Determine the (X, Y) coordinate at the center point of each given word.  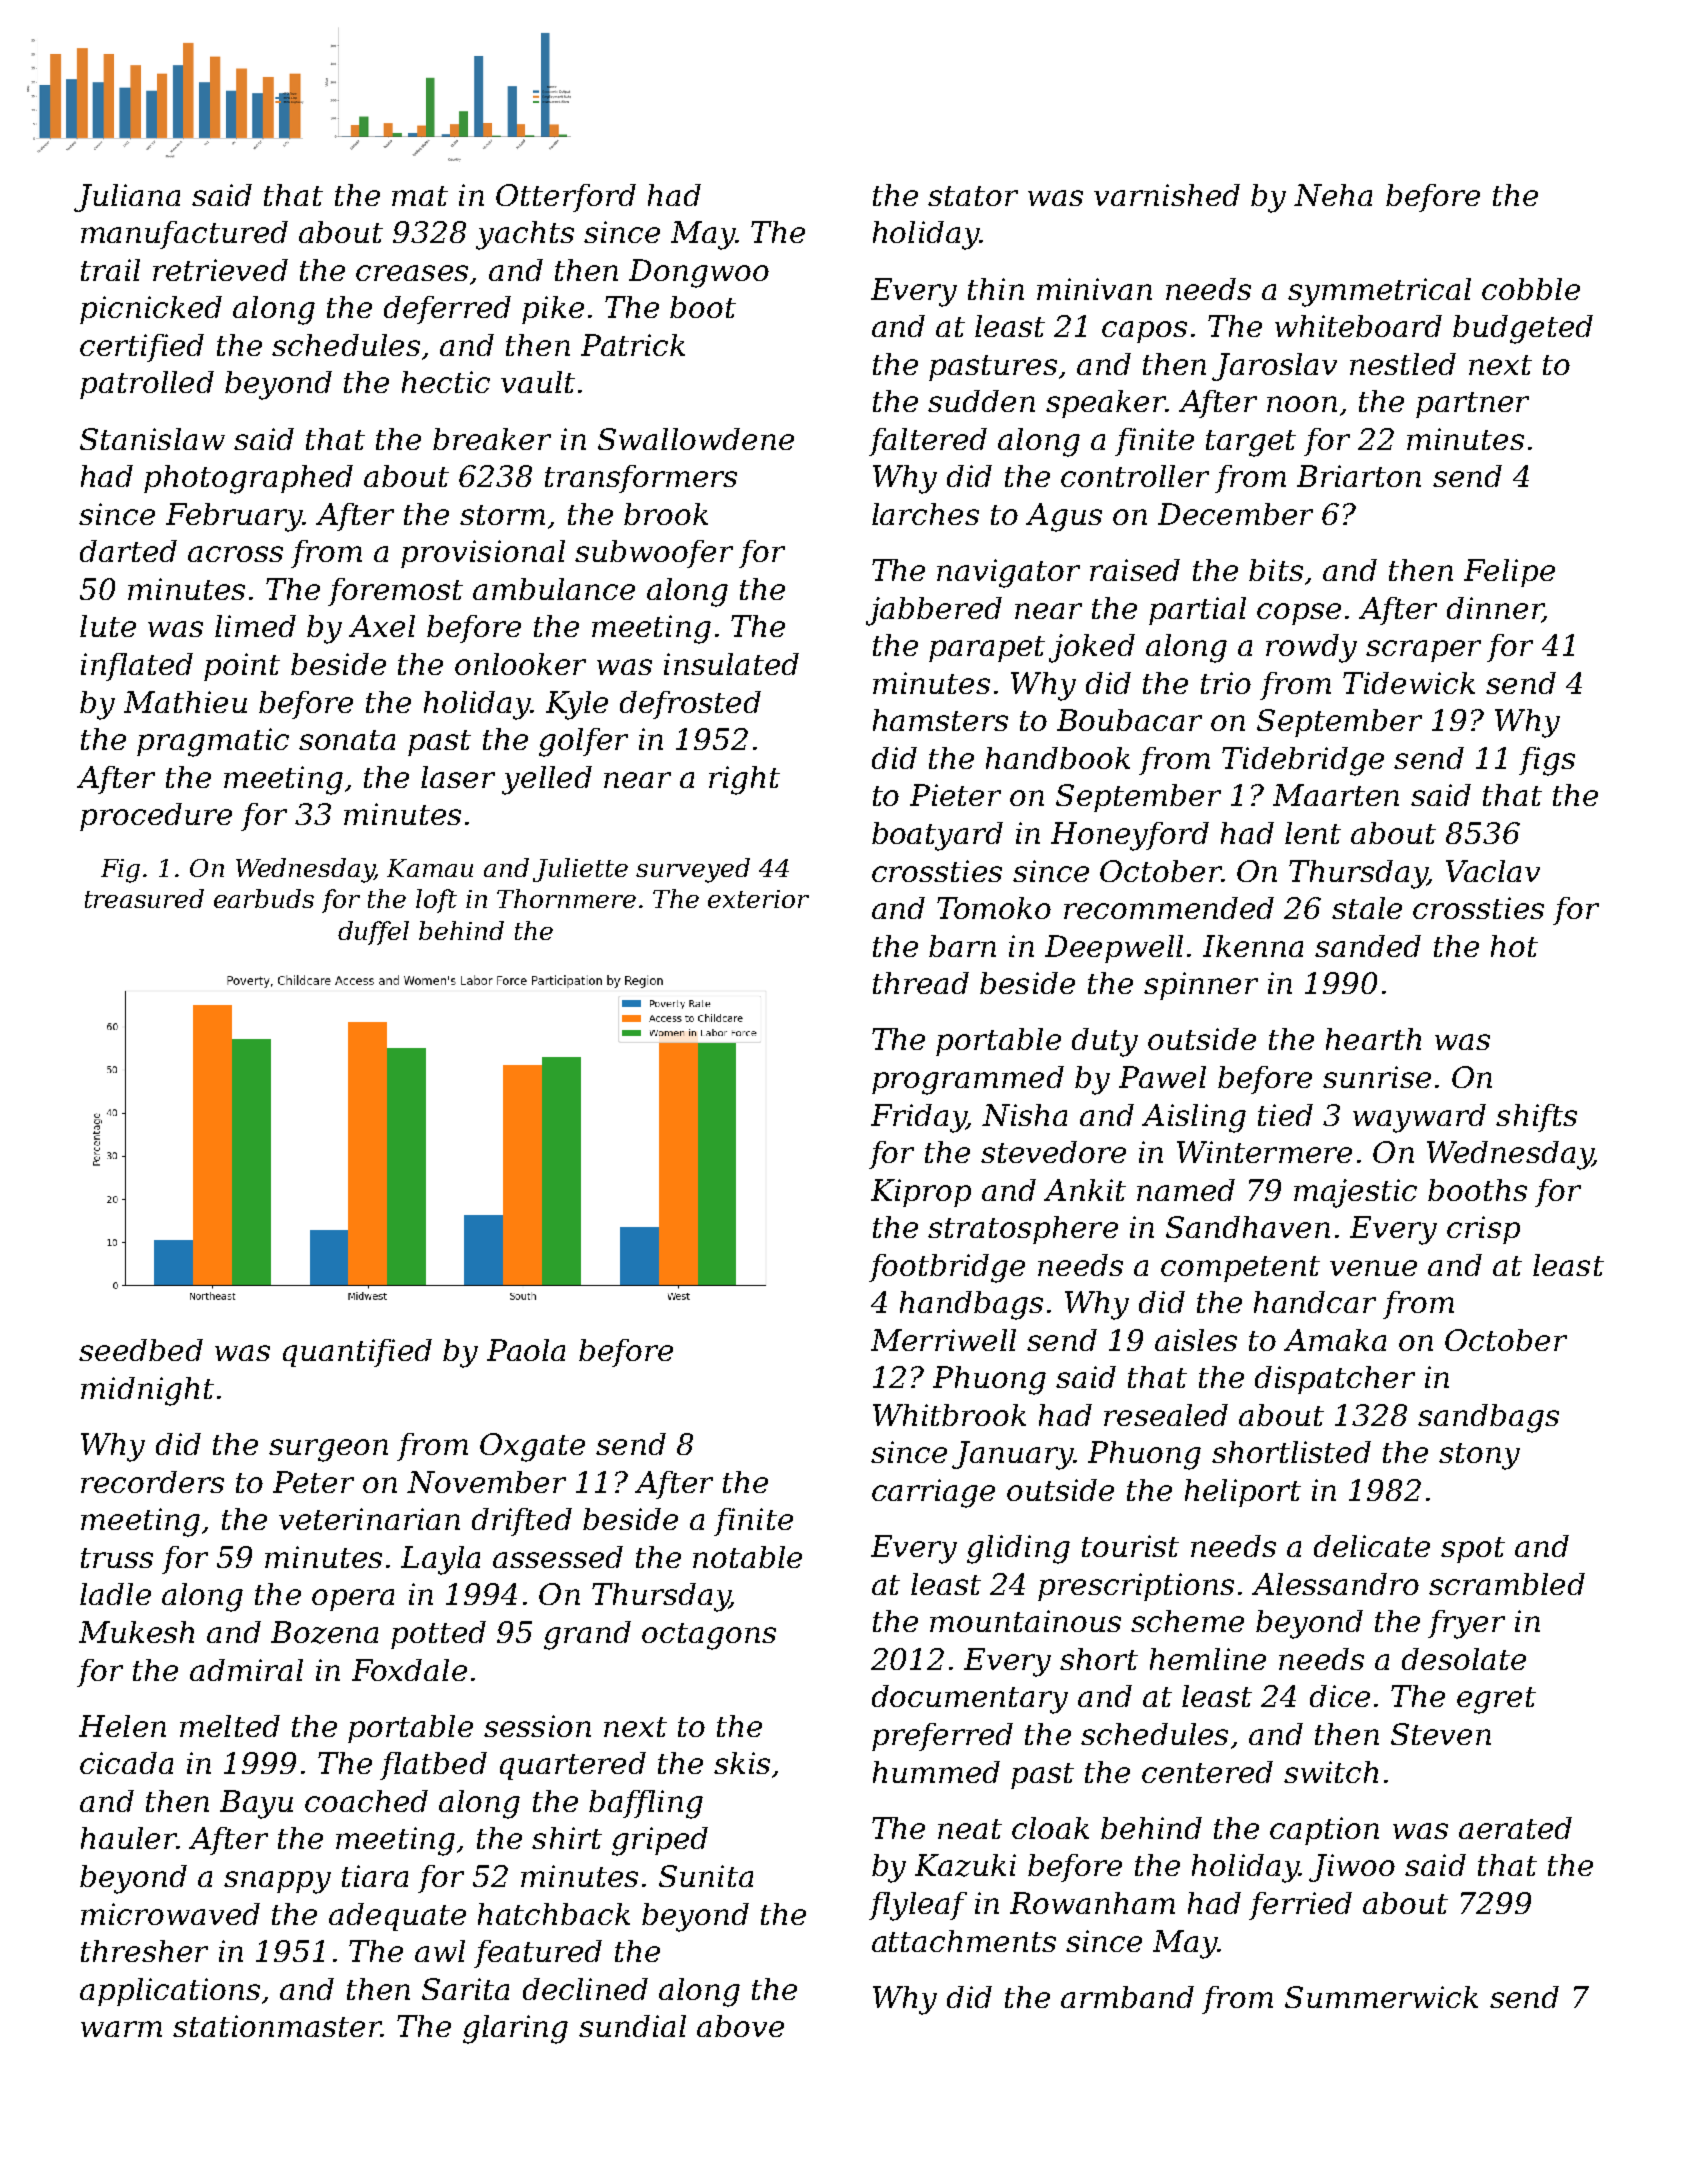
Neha (1333, 195)
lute (108, 626)
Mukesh (136, 1632)
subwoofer (654, 554)
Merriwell (943, 1340)
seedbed (141, 1350)
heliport (1243, 1493)
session (537, 1726)
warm (121, 2029)
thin (996, 289)
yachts (525, 235)
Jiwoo (1352, 1868)
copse (1299, 614)
